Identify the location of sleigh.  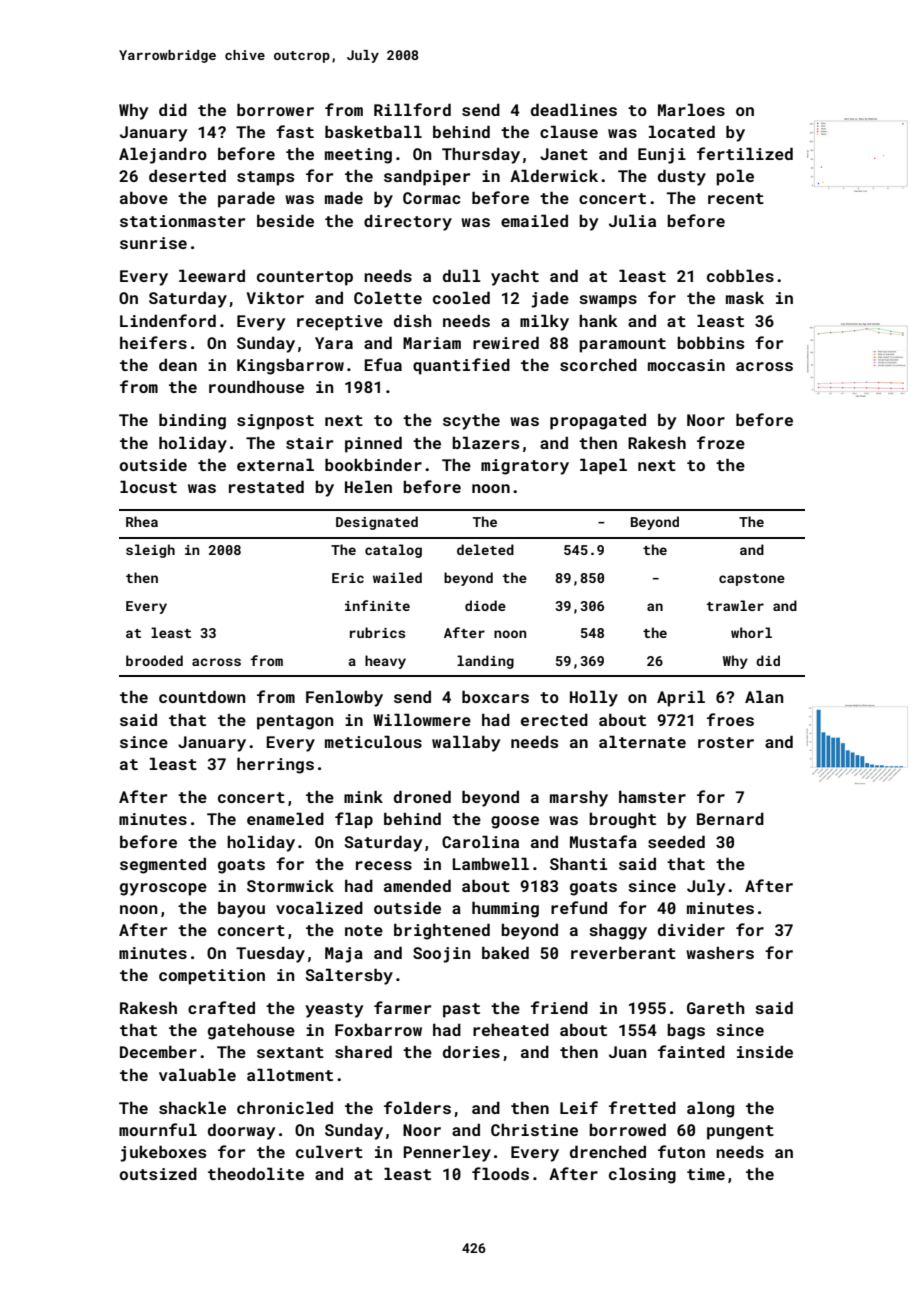
(150, 551).
